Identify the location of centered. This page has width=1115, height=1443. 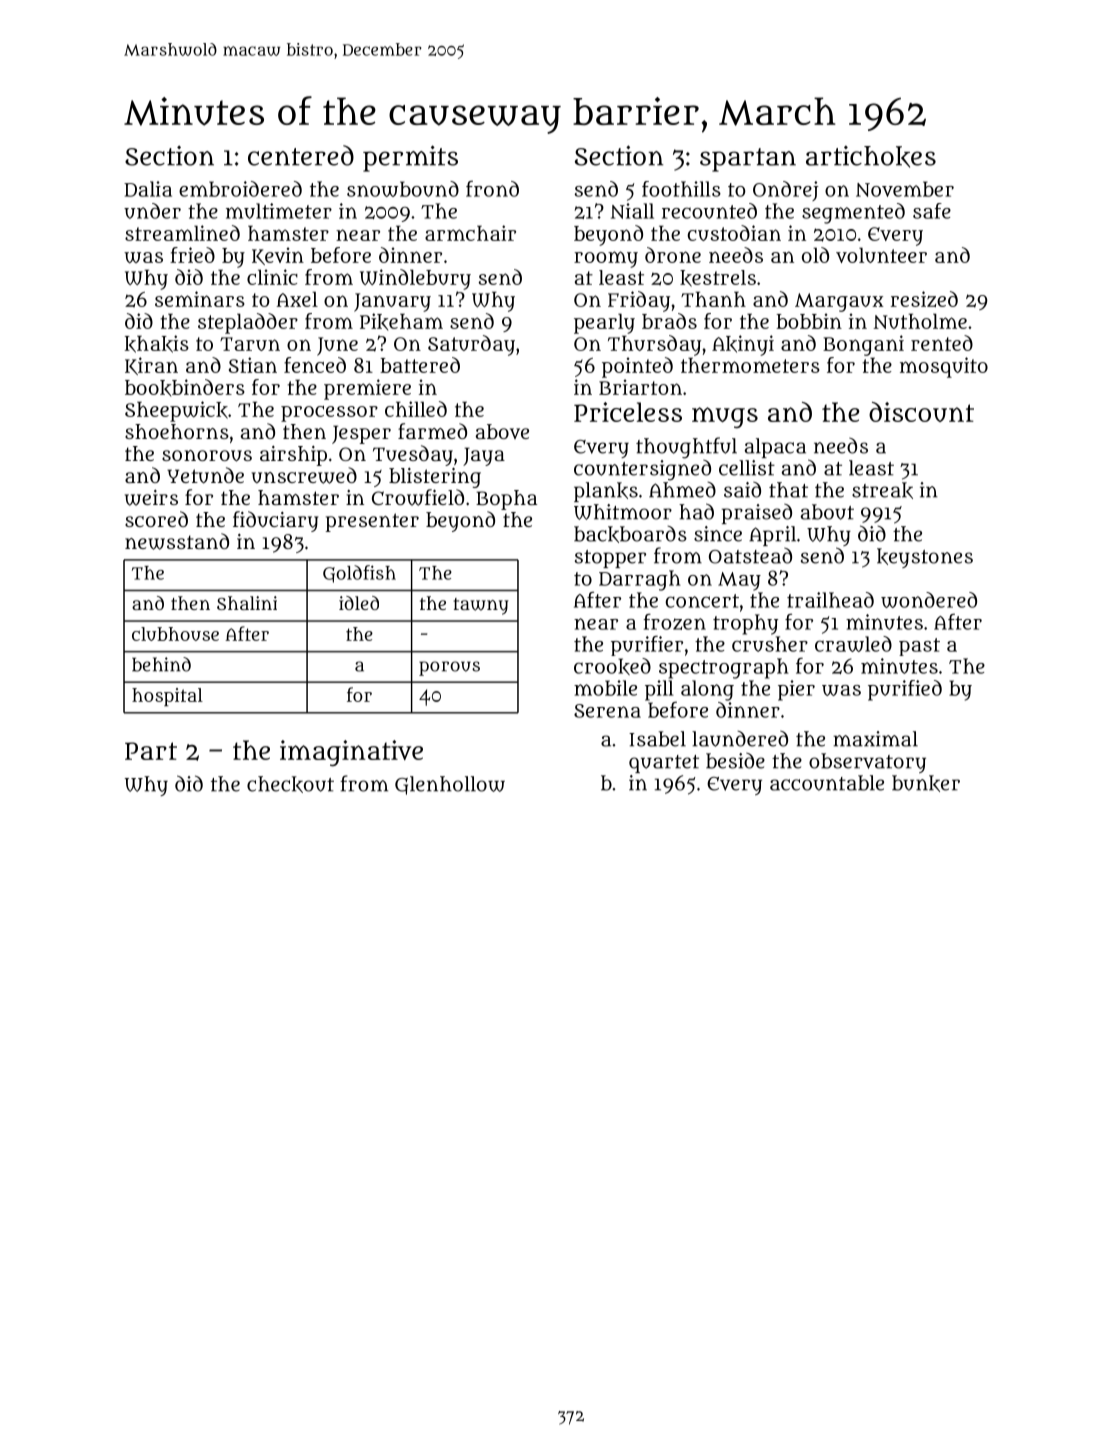
(301, 155).
